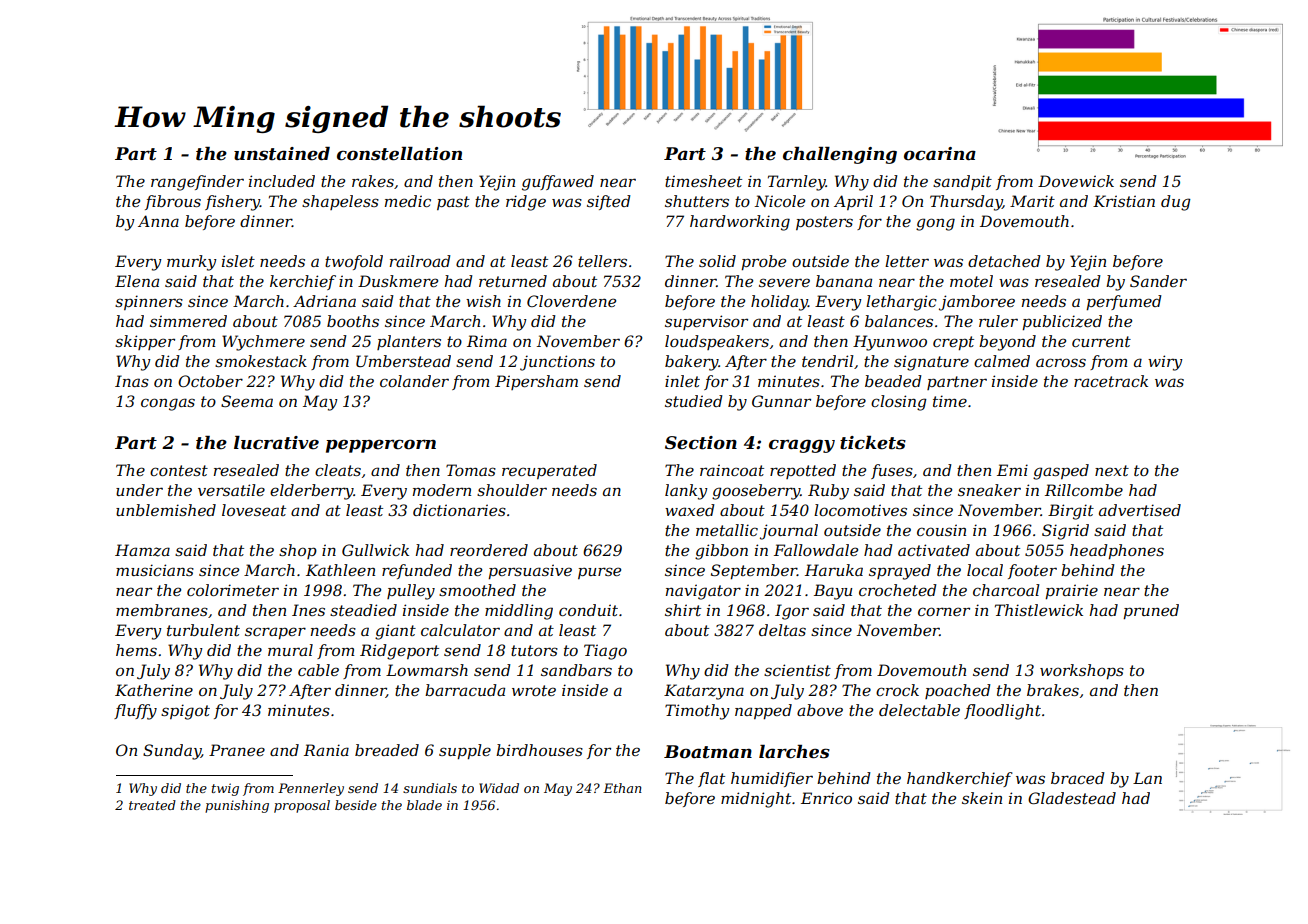 The width and height of the image is (1308, 924). I want to click on Katarzyna, so click(704, 692).
